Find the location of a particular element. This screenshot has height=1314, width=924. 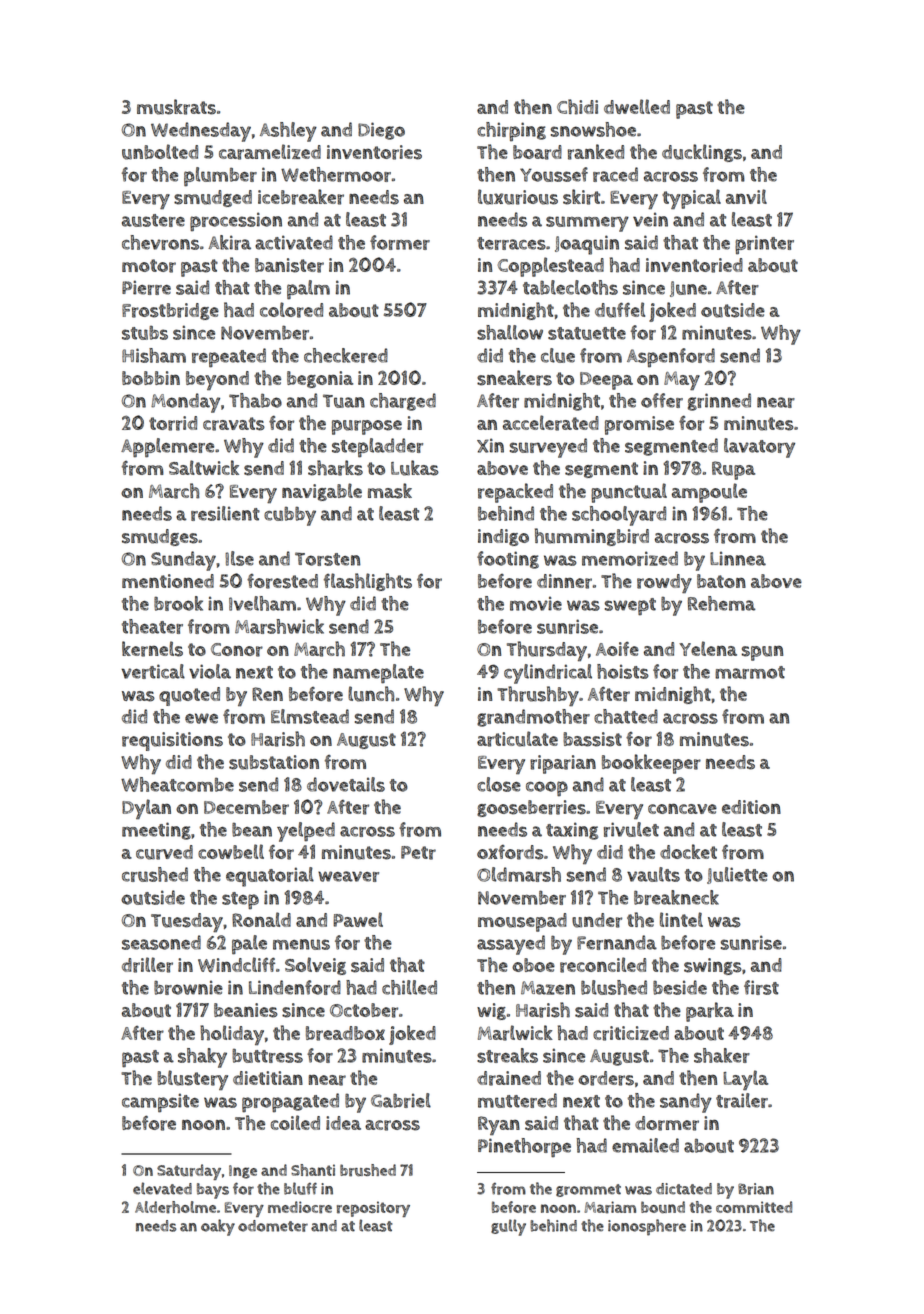

plumber is located at coordinates (220, 177).
